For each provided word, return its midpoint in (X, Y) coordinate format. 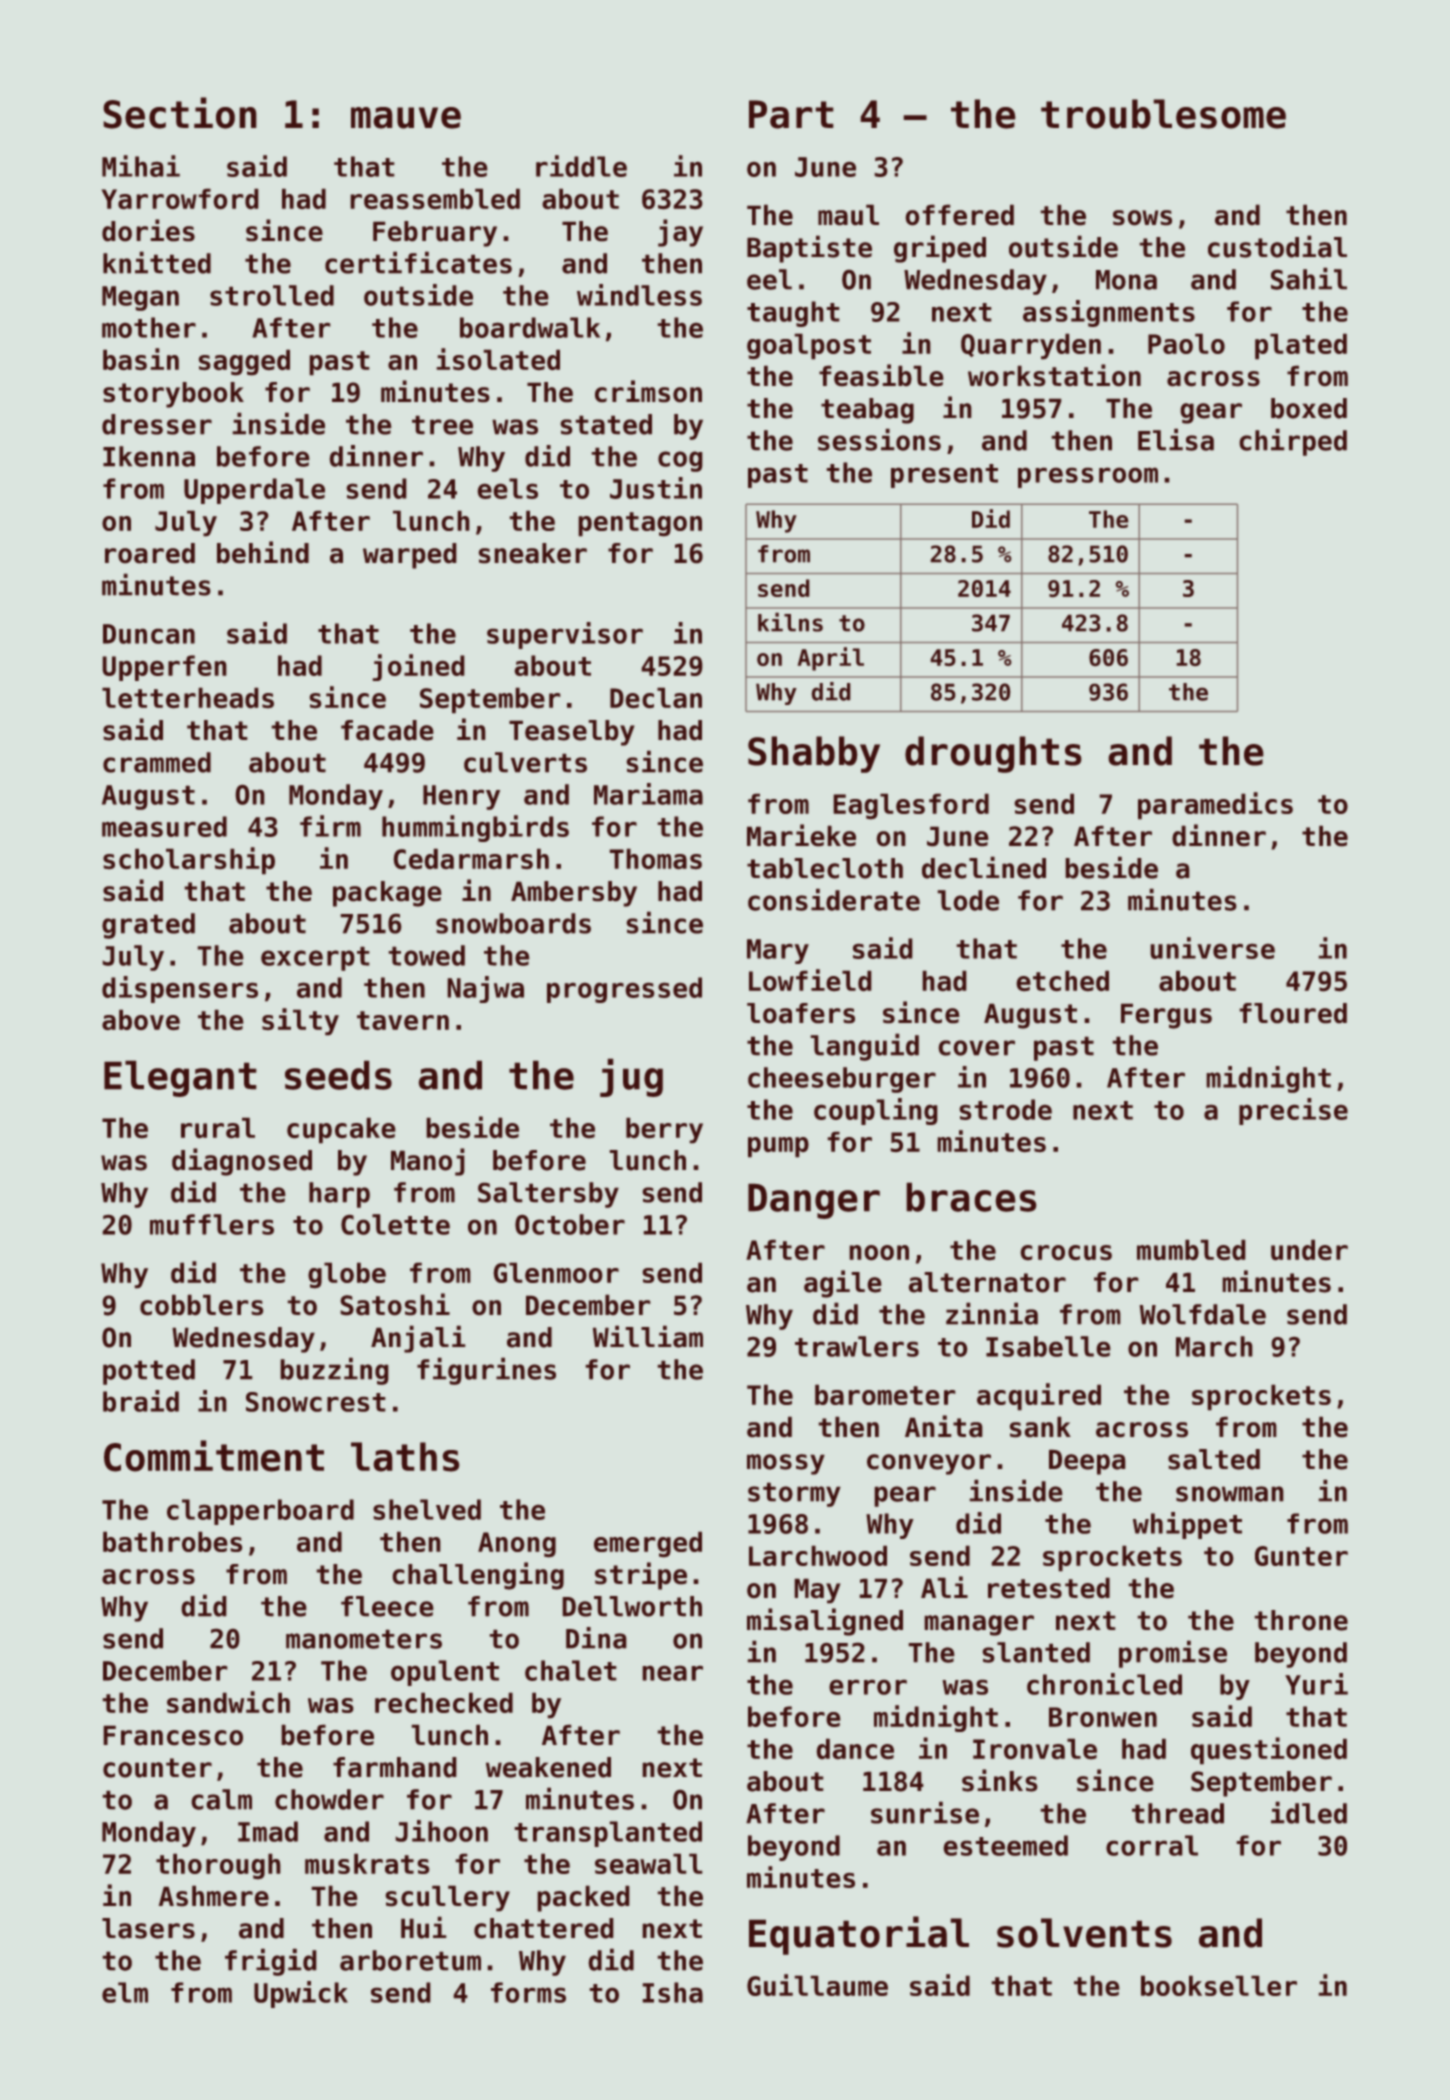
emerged (648, 1544)
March (1214, 1346)
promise (1173, 1654)
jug (631, 1078)
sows (1142, 217)
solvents (1084, 1933)
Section (180, 113)
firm (330, 826)
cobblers (201, 1305)
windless (639, 295)
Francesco (173, 1735)
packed (583, 1899)
